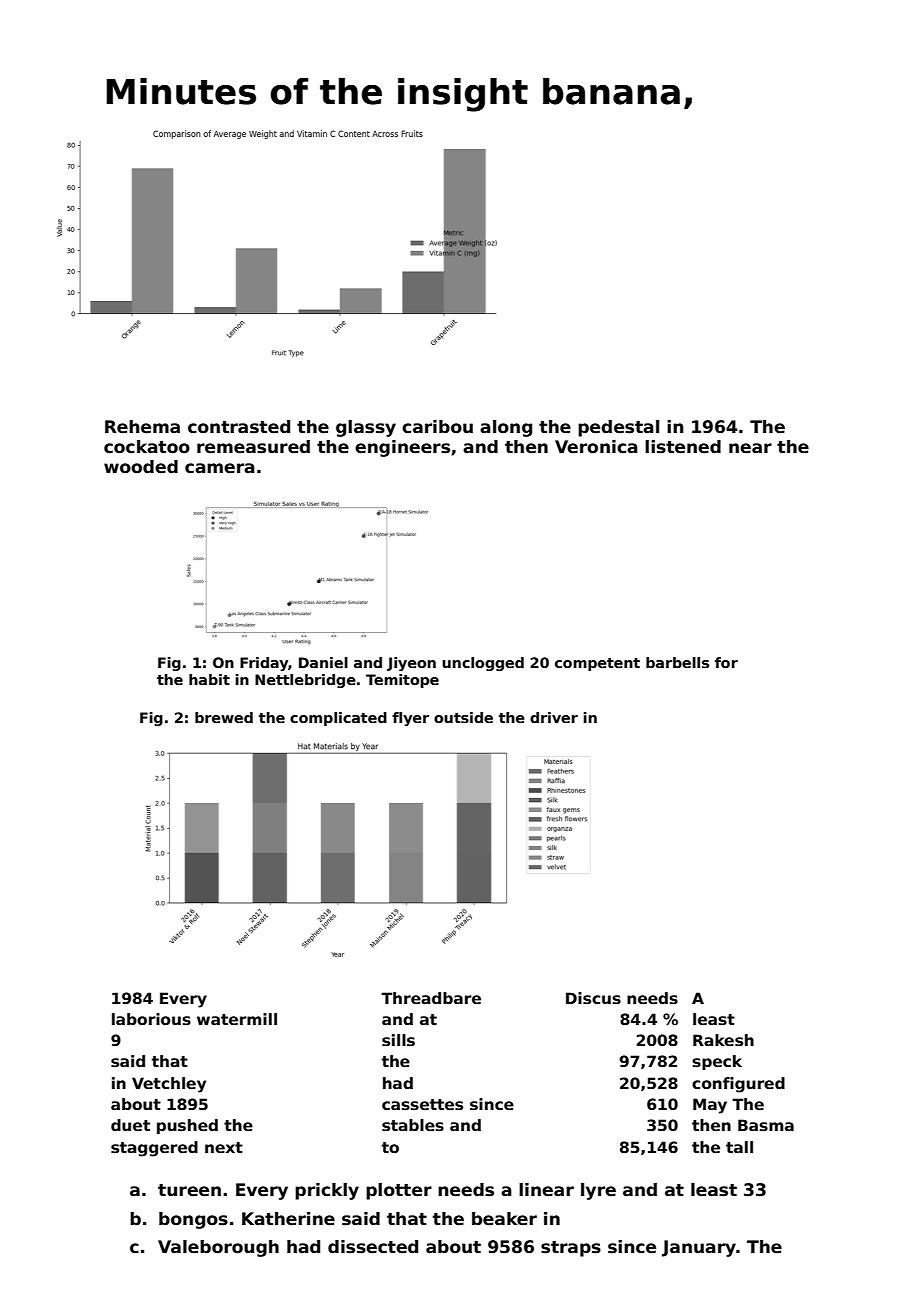 Image resolution: width=924 pixels, height=1308 pixels. What do you see at coordinates (723, 1040) in the document?
I see `Rakesh` at bounding box center [723, 1040].
